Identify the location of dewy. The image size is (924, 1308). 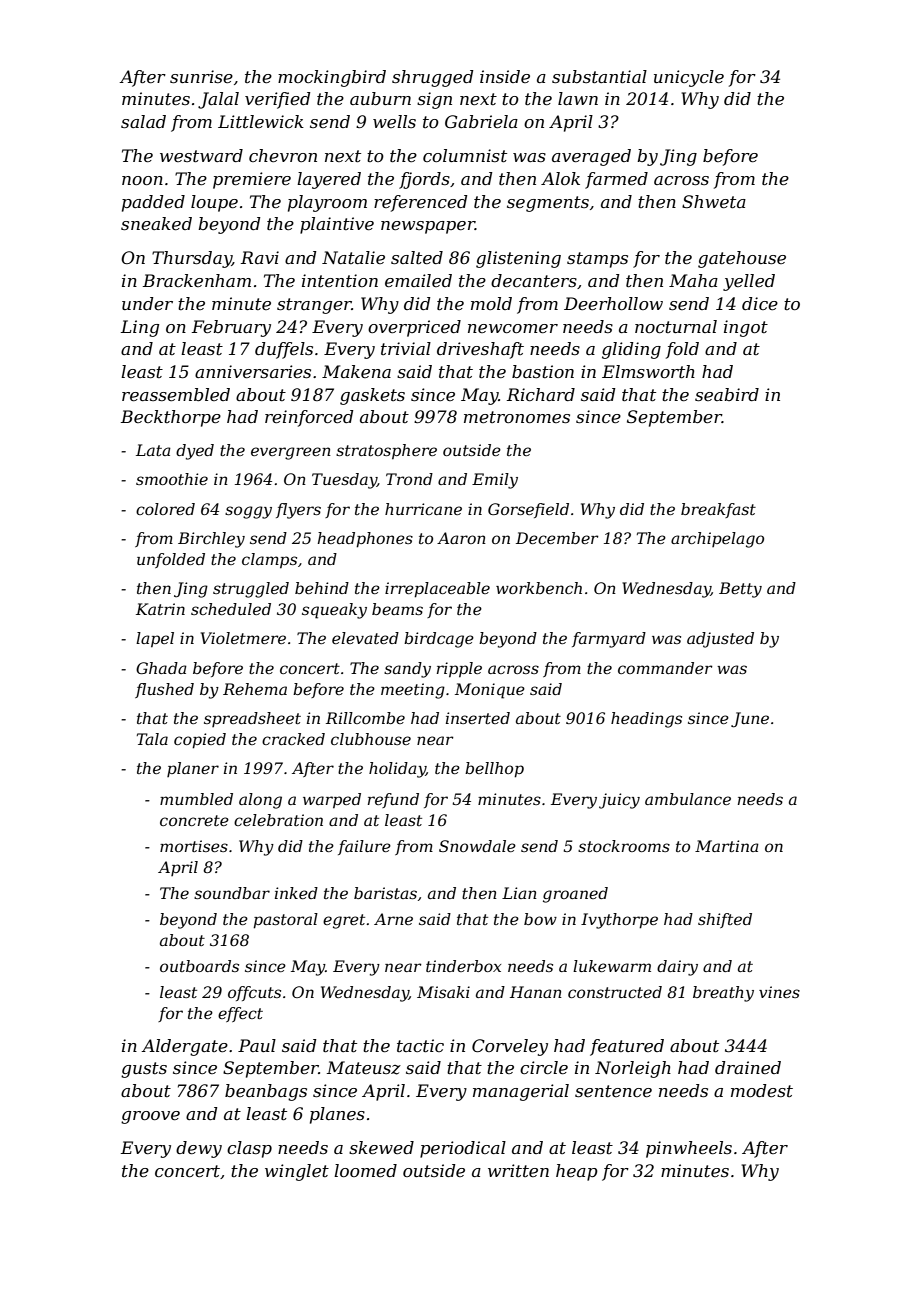
(199, 1149).
